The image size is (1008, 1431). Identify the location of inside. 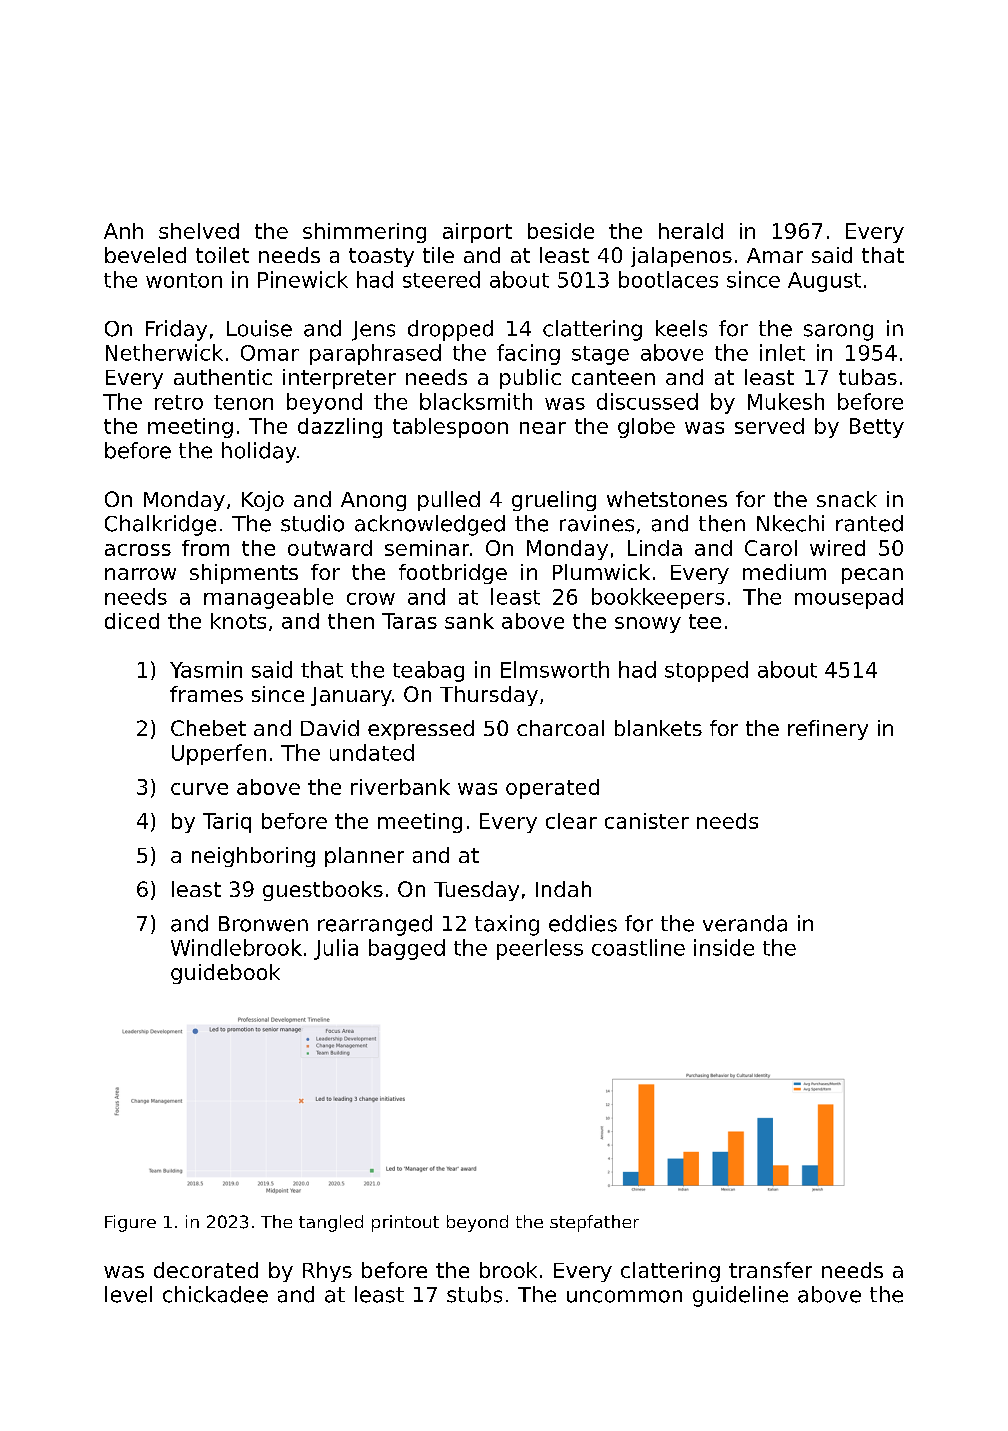
(724, 947).
